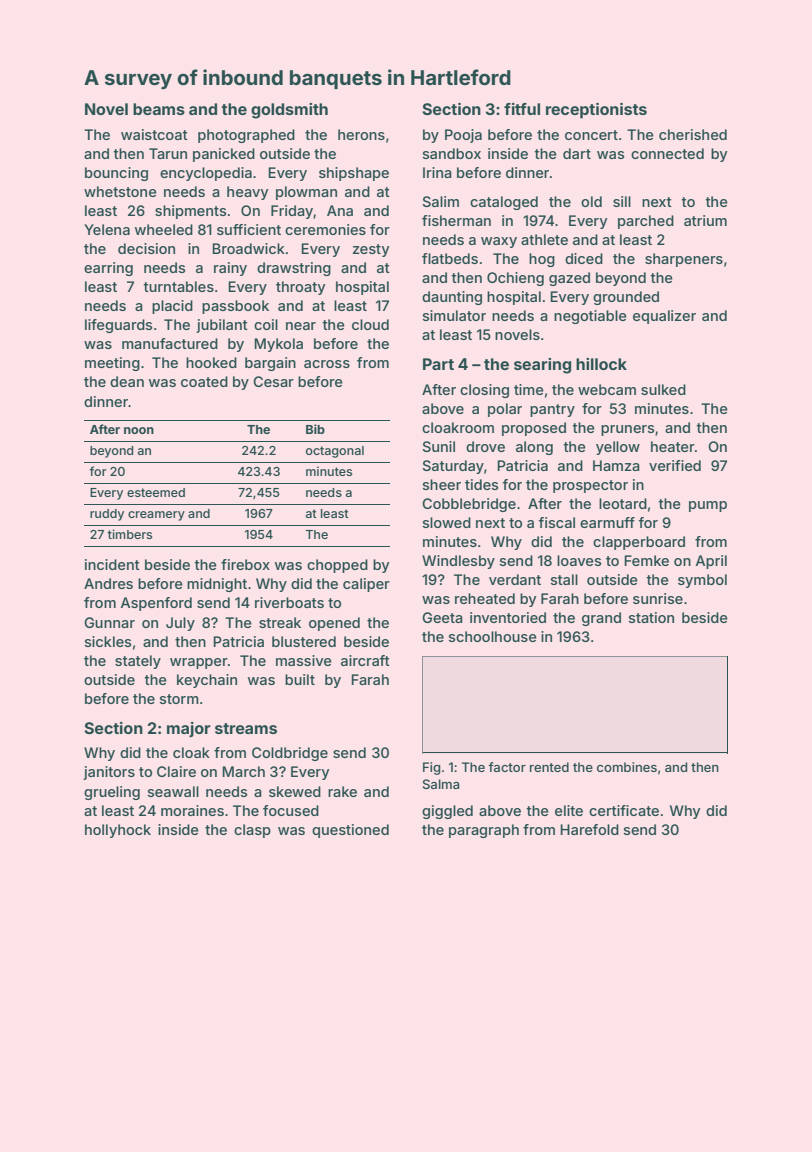 The image size is (812, 1152). Describe the element at coordinates (627, 767) in the screenshot. I see `combines` at that location.
